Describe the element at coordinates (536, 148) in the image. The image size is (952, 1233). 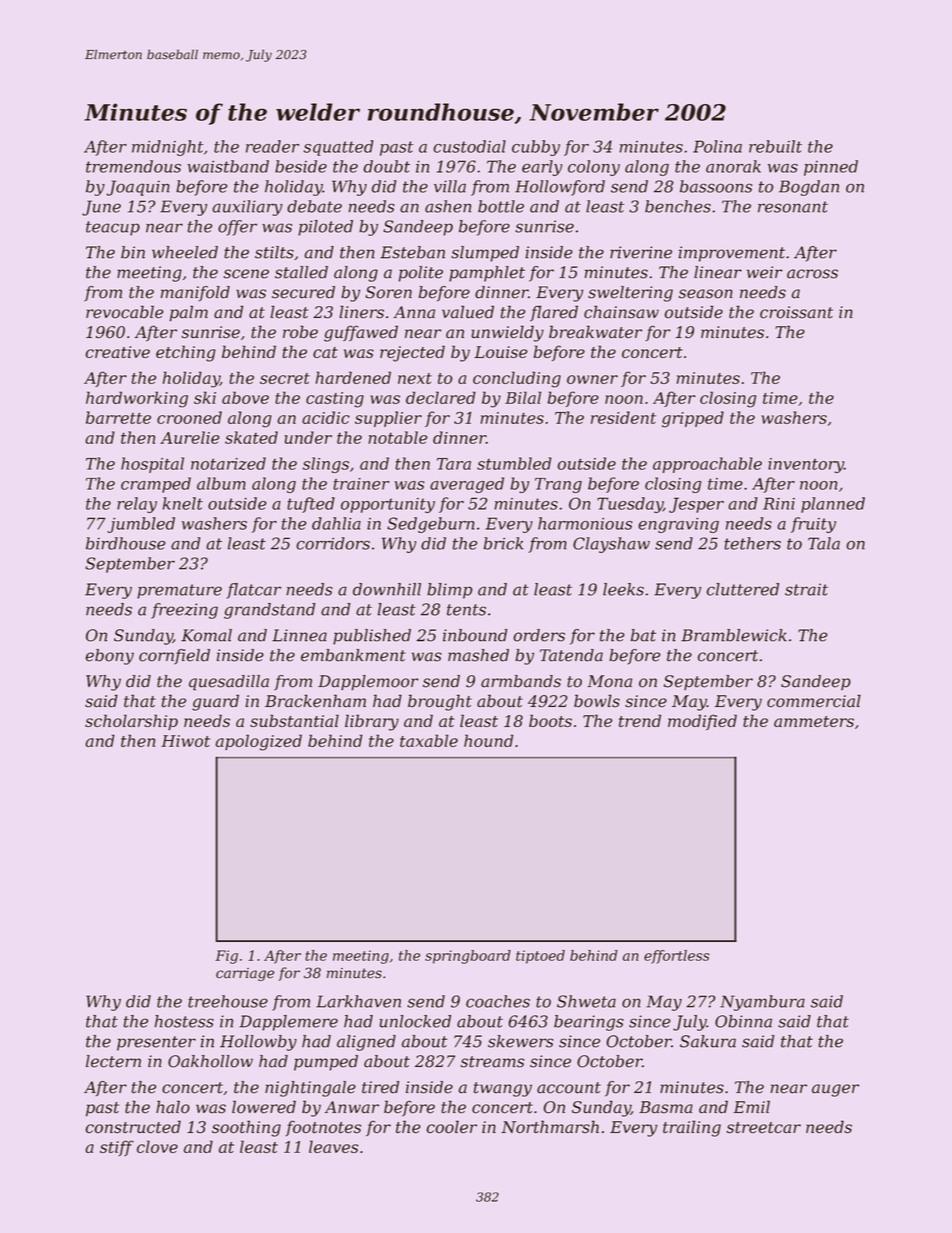
I see `cubby` at that location.
